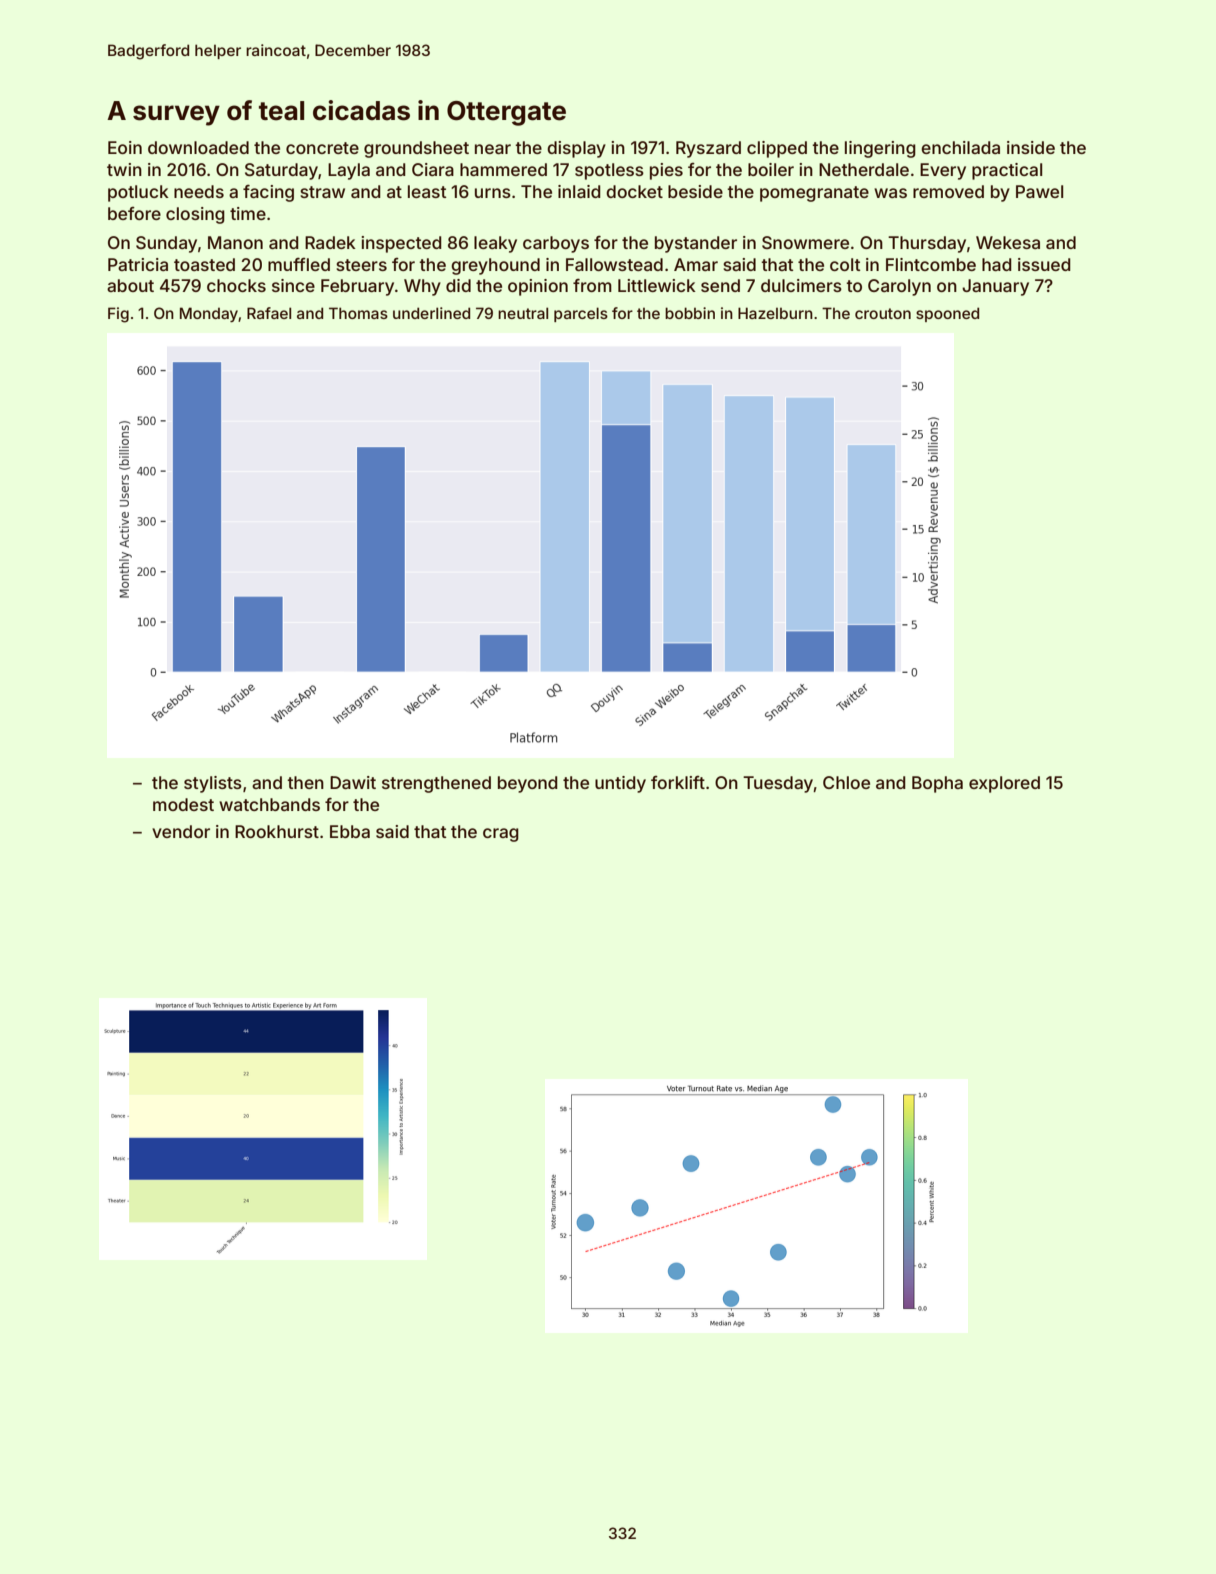  I want to click on Rookhurst, so click(277, 831).
